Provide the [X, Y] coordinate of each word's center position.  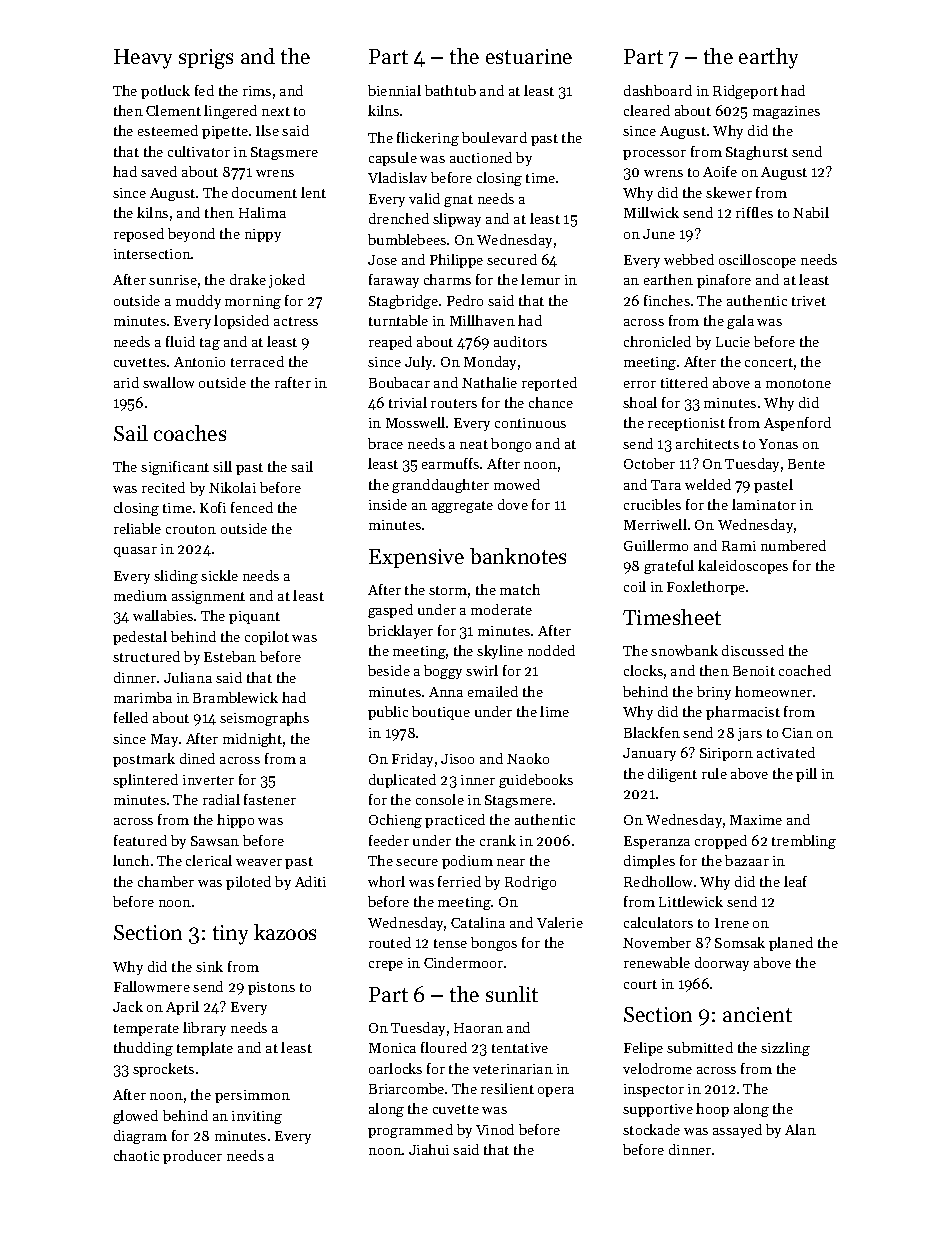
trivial [408, 402]
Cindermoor [463, 962]
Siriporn [726, 754]
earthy [768, 58]
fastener [270, 799]
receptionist [686, 424]
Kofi [213, 507]
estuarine [529, 56]
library [204, 1029]
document [264, 192]
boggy [443, 672]
